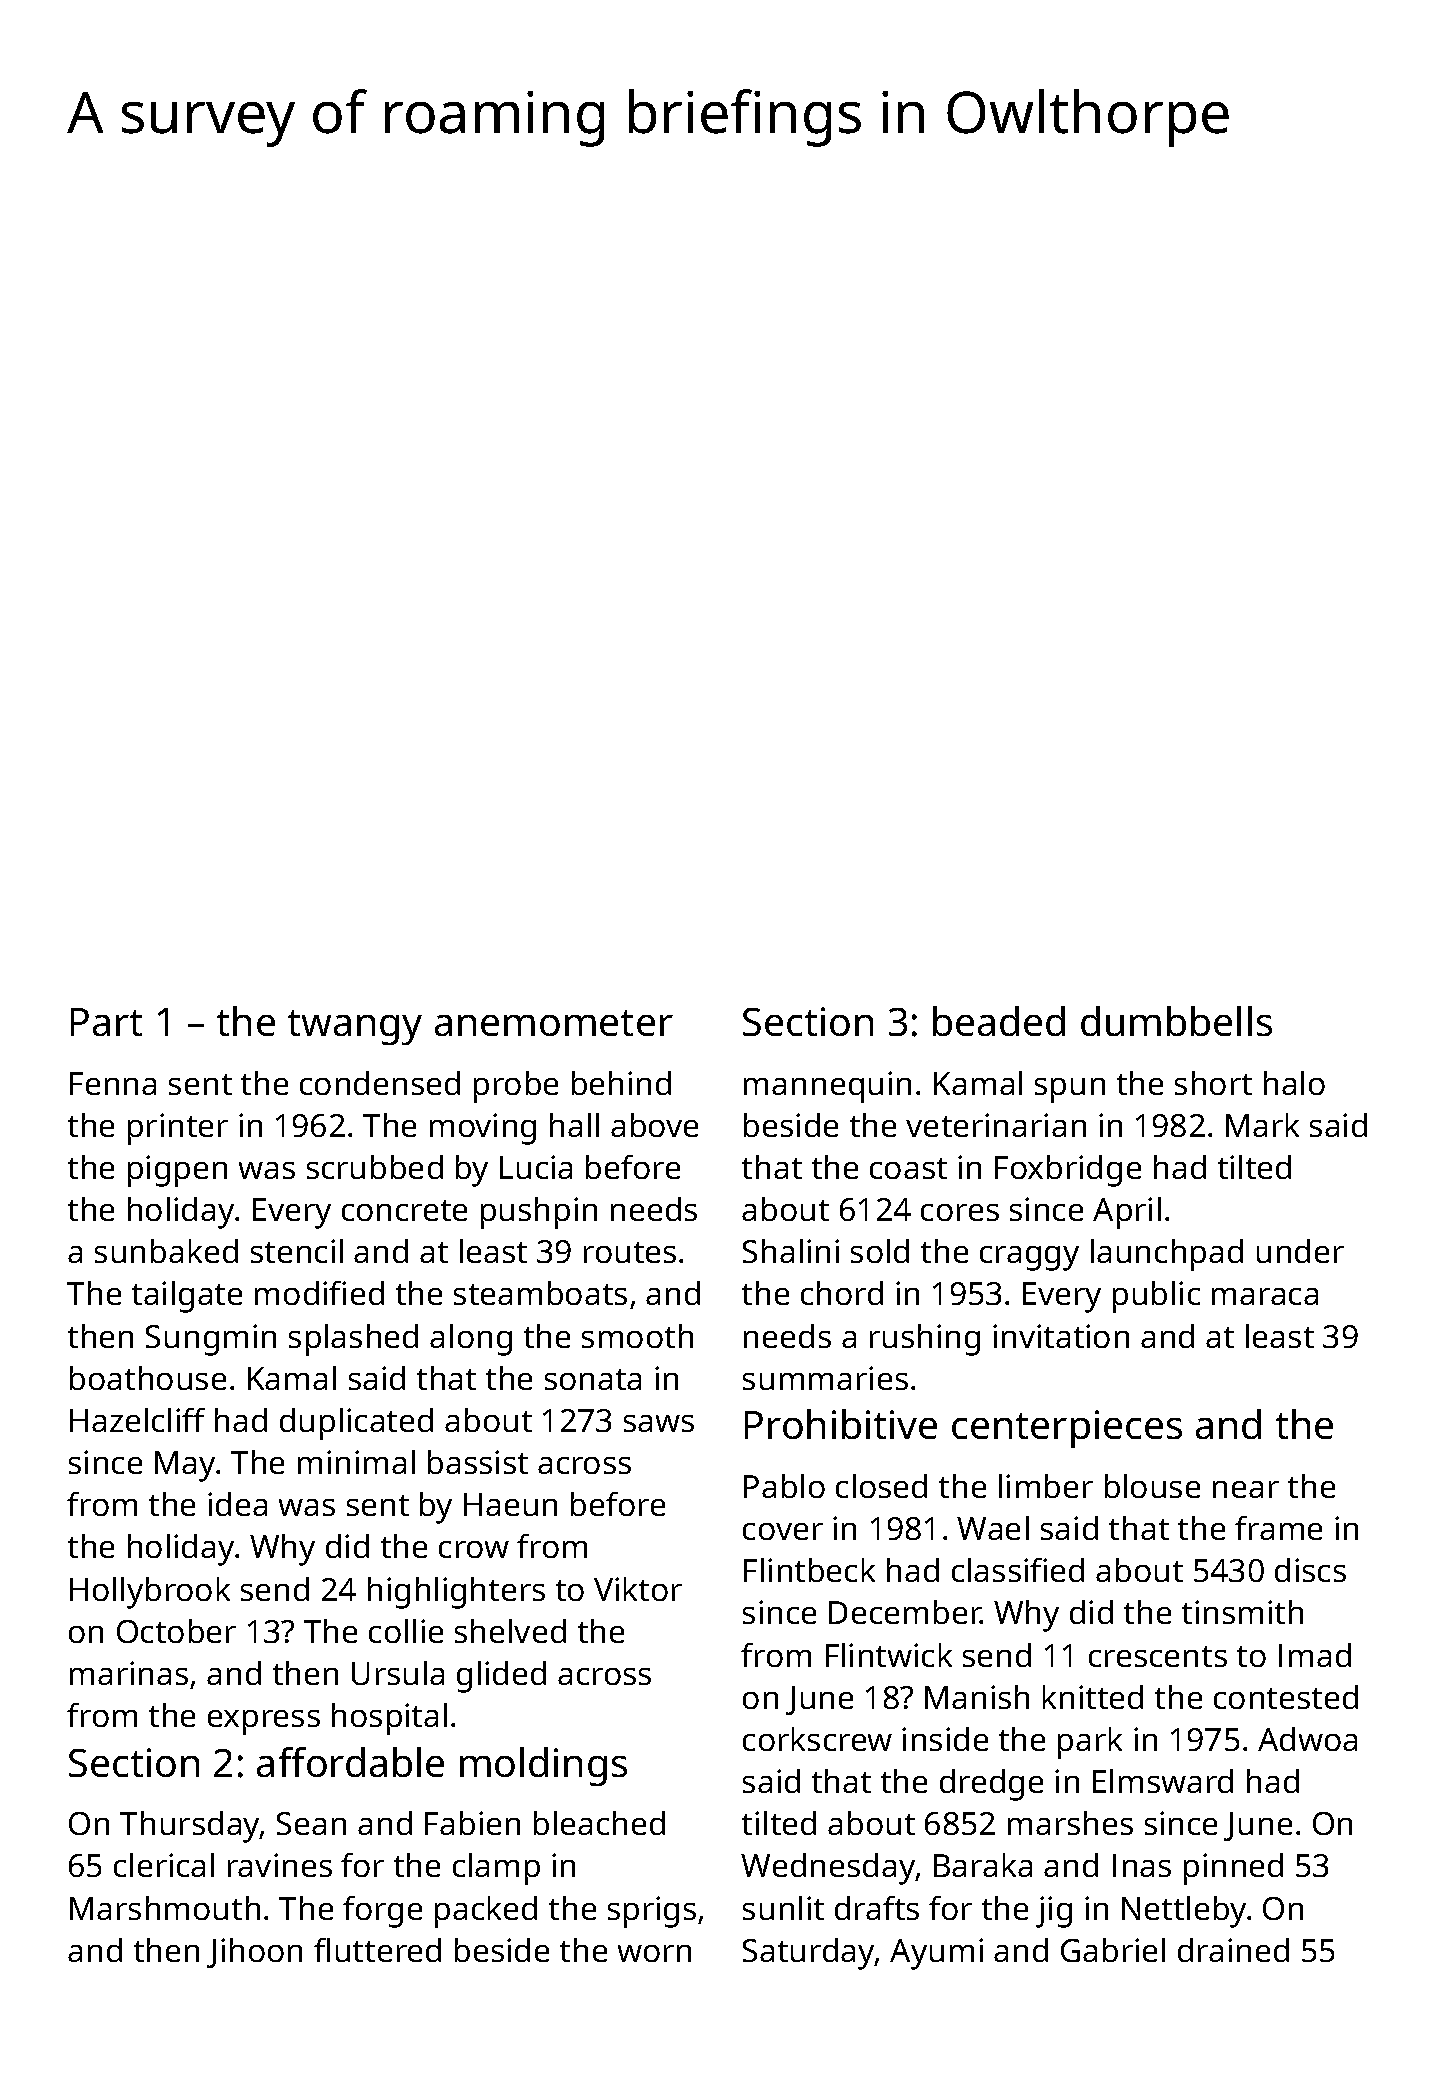 This screenshot has width=1450, height=2100. What do you see at coordinates (137, 1420) in the screenshot?
I see `Hazelcliff` at bounding box center [137, 1420].
